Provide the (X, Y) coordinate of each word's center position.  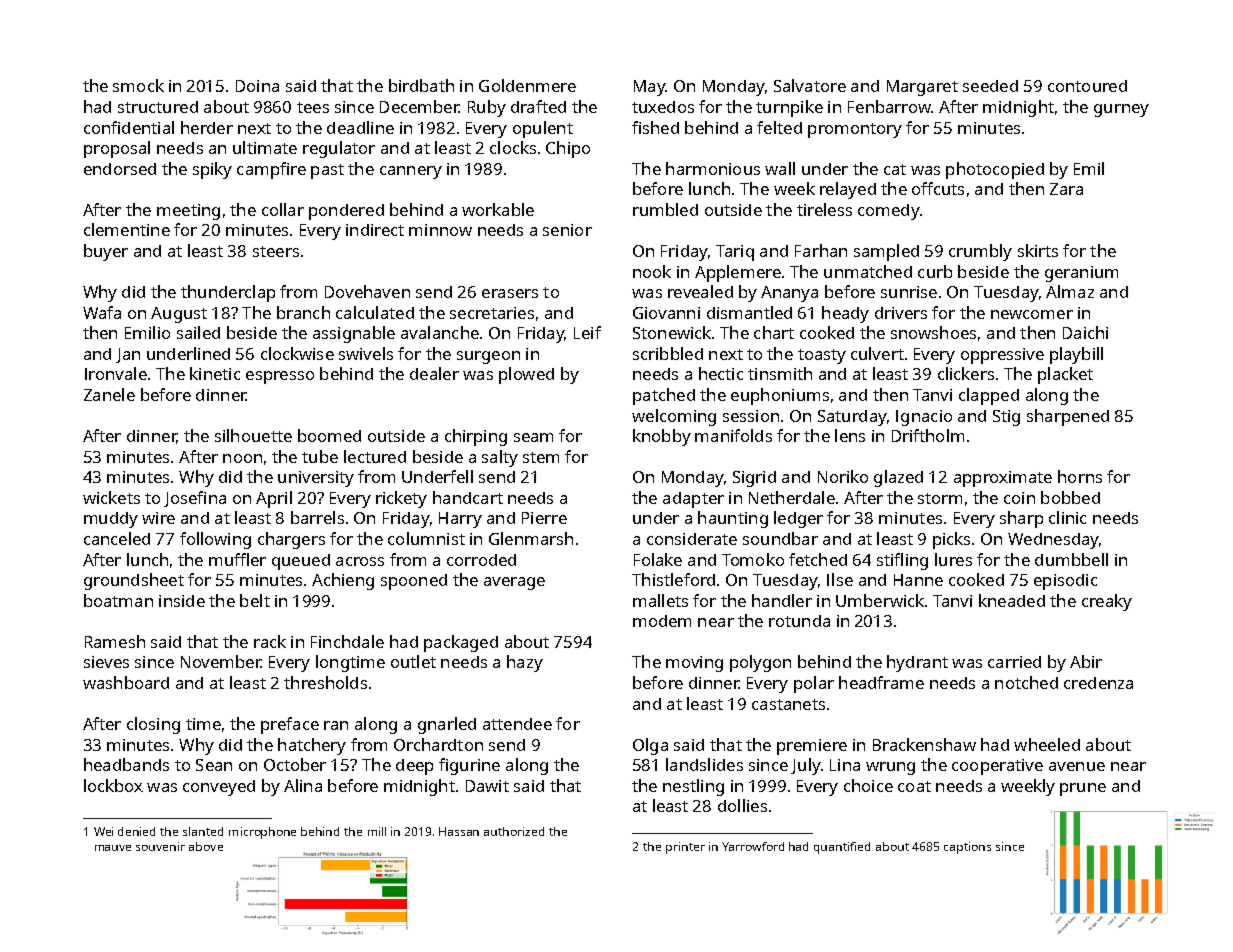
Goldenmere (527, 85)
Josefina (195, 499)
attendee (517, 724)
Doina (257, 86)
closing (153, 725)
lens (850, 435)
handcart (468, 497)
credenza (1098, 683)
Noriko (843, 476)
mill (377, 831)
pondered (346, 212)
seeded (990, 86)
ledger (798, 519)
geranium (1081, 274)
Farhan (821, 250)
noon (242, 458)
